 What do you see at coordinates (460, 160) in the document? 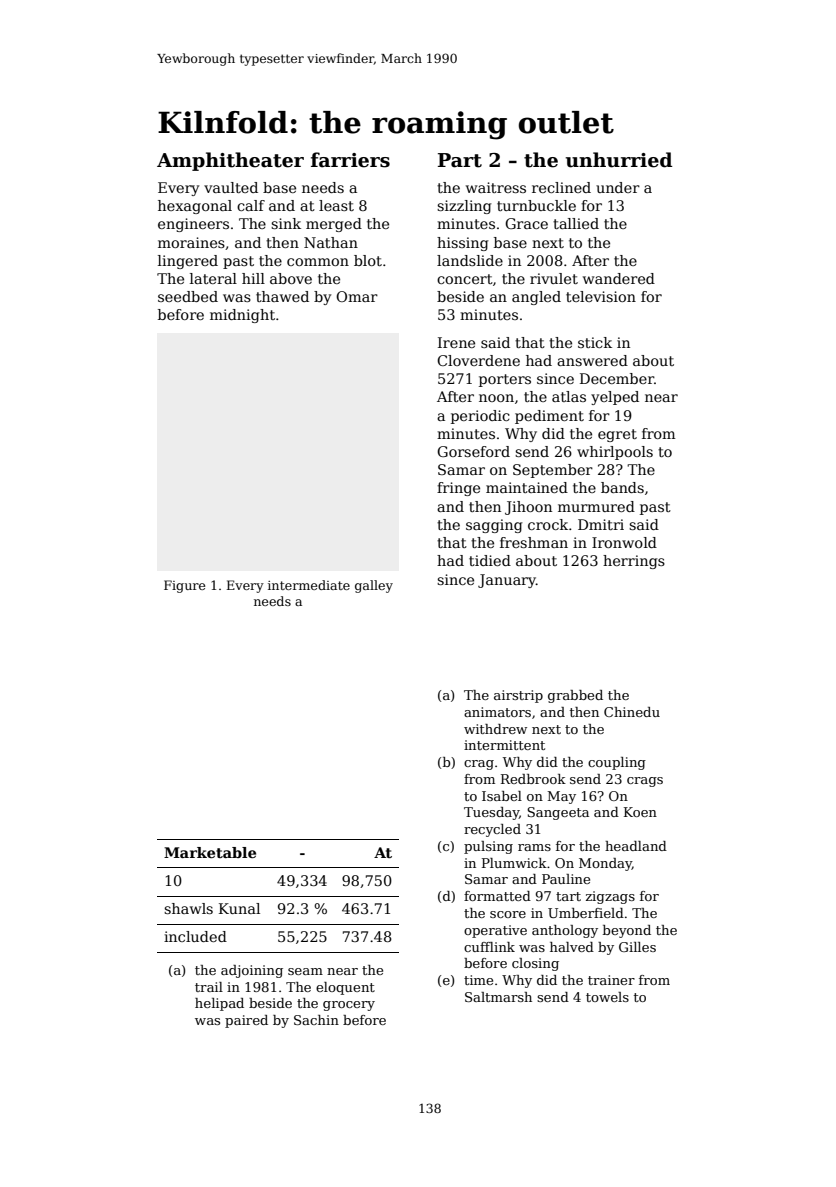
I see `Part` at bounding box center [460, 160].
